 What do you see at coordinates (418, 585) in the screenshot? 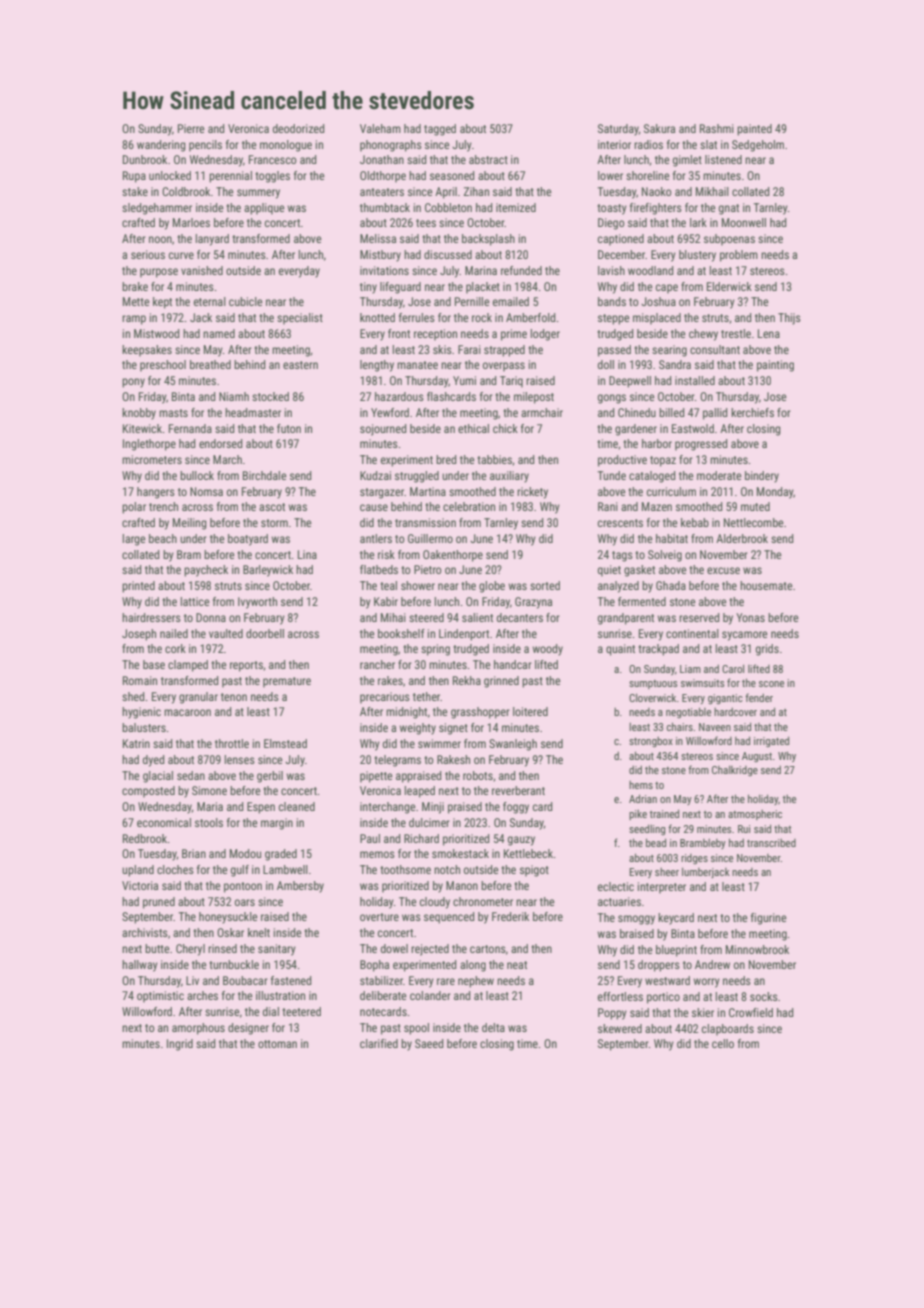
I see `shower` at bounding box center [418, 585].
